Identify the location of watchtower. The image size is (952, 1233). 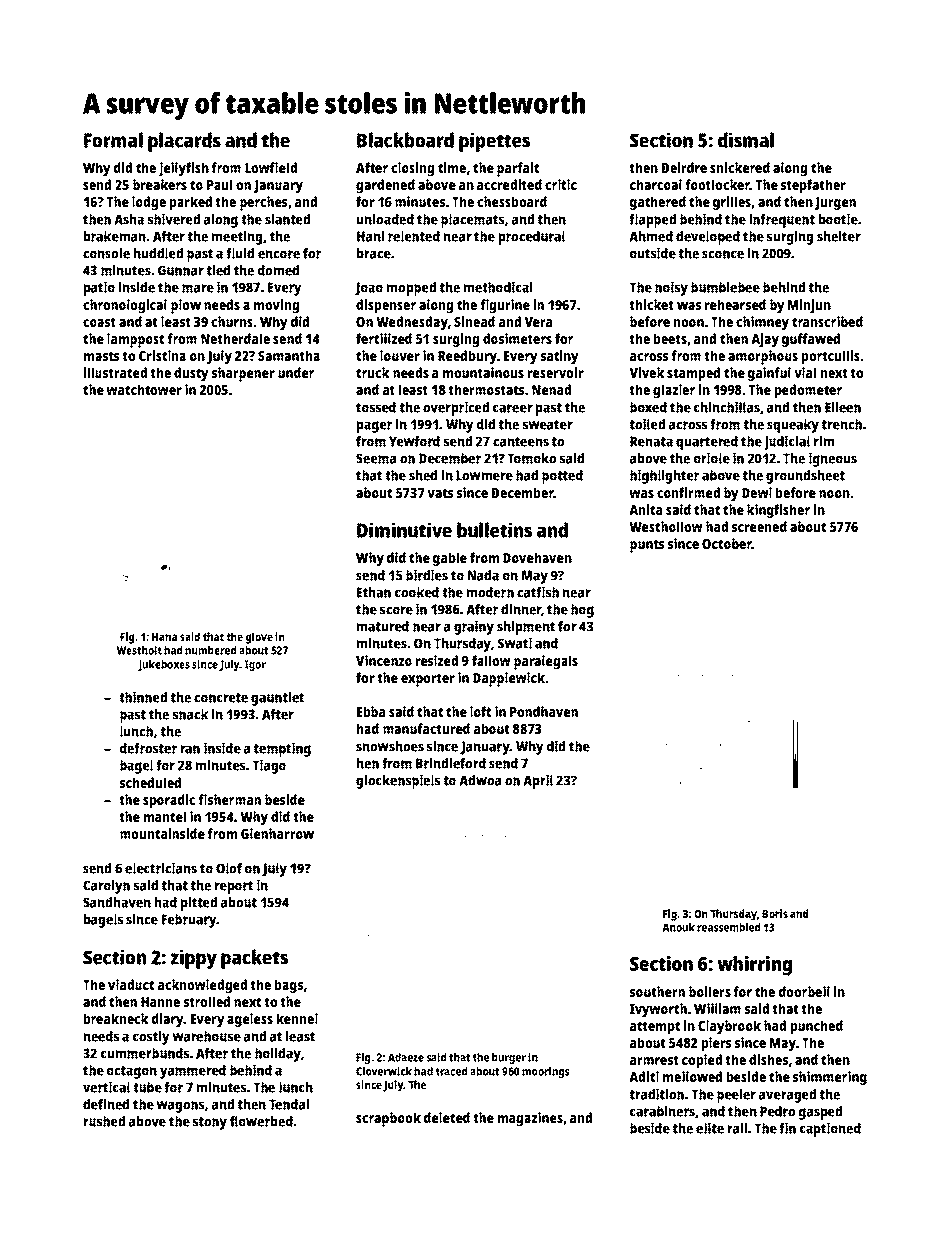
(144, 389).
